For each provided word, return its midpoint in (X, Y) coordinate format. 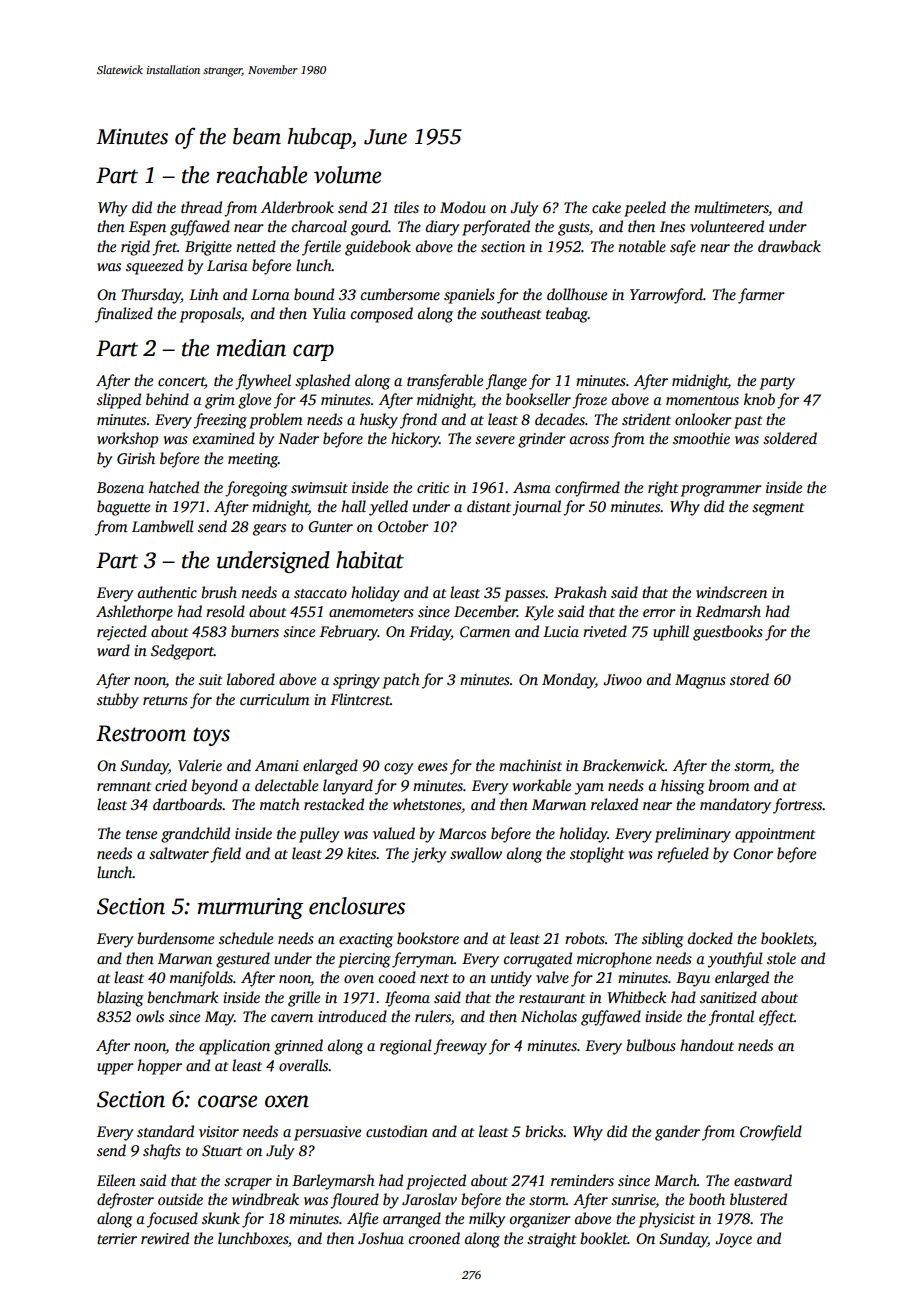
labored (251, 679)
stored (749, 679)
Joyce (733, 1240)
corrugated (538, 960)
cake (606, 207)
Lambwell (163, 526)
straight (551, 1240)
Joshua (381, 1238)
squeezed (154, 267)
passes (525, 596)
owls (150, 1016)
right (663, 489)
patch (401, 681)
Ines (672, 226)
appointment (775, 835)
